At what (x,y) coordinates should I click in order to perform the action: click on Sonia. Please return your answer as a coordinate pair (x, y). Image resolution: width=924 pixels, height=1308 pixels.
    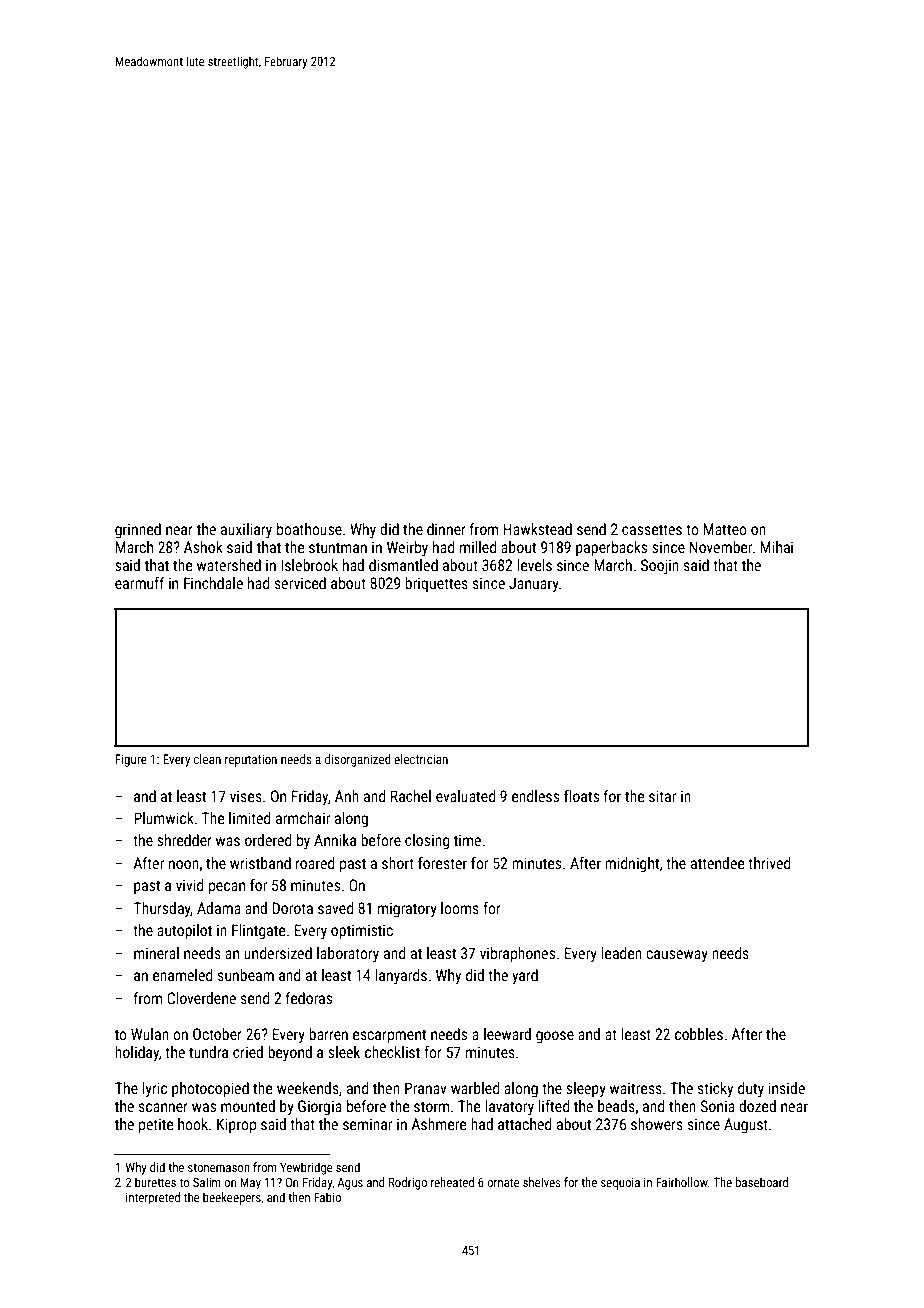
    Looking at the image, I should click on (717, 1106).
